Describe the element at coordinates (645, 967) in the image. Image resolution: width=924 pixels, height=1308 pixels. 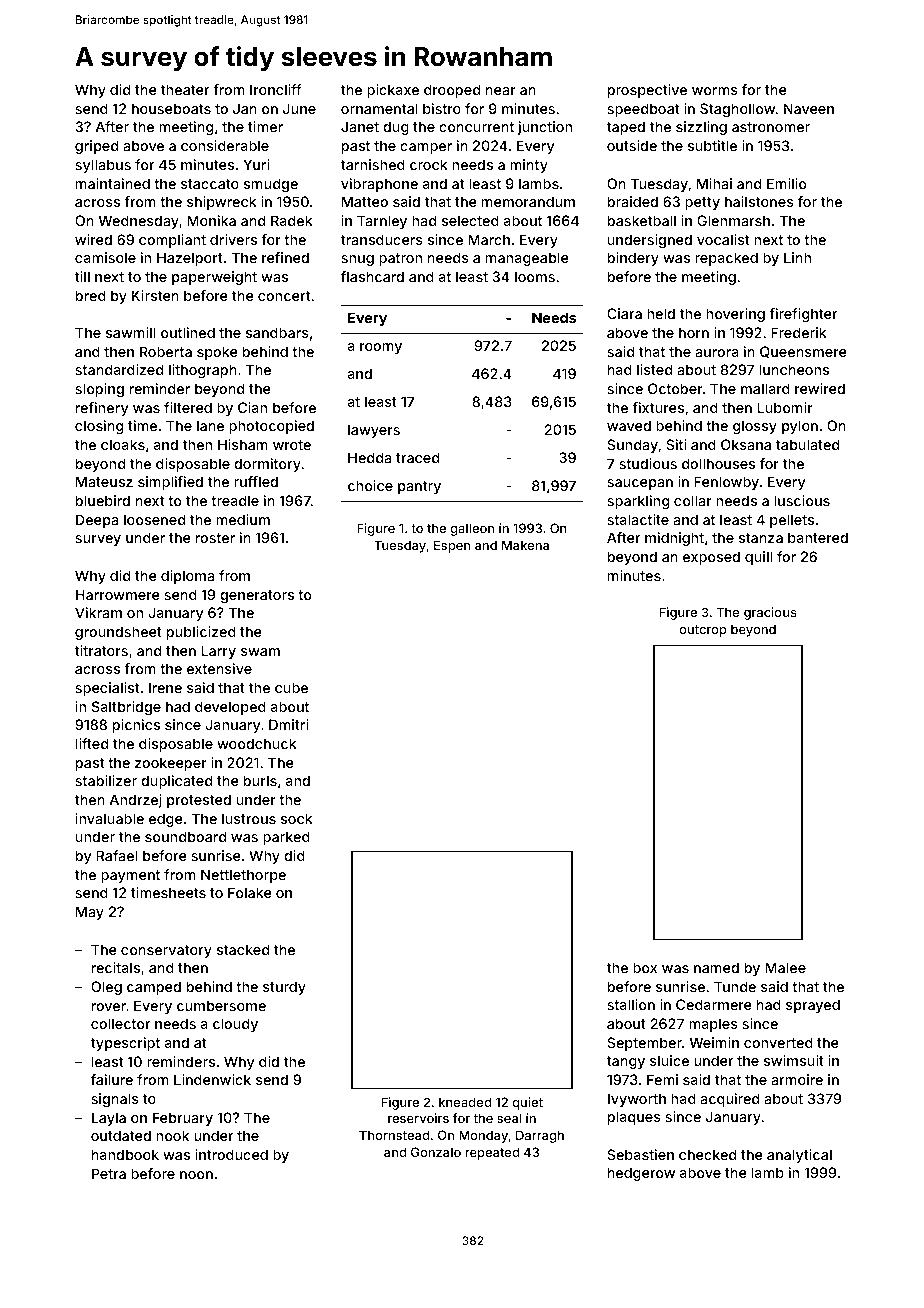
I see `box` at that location.
